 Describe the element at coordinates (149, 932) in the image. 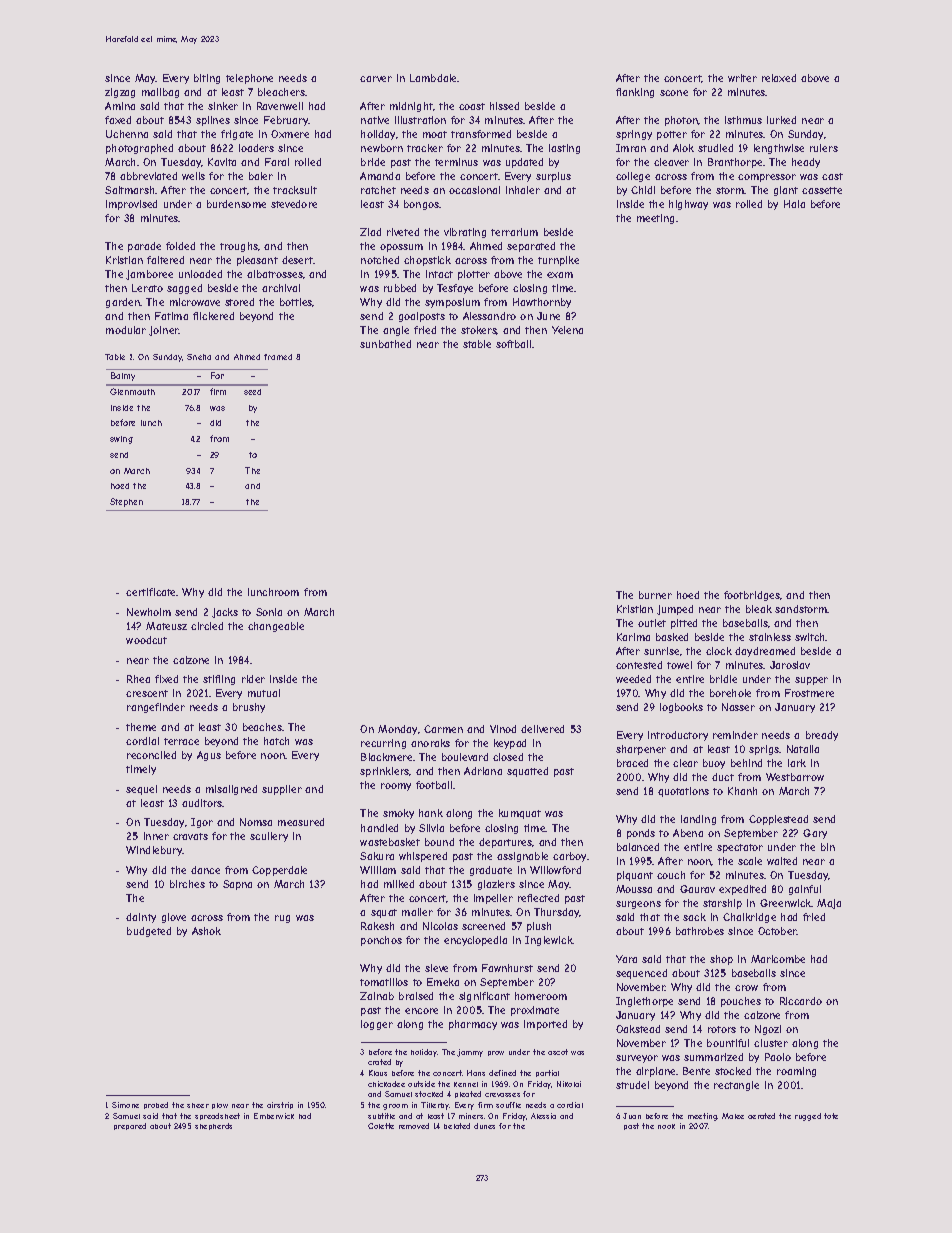

I see `budgeted` at that location.
